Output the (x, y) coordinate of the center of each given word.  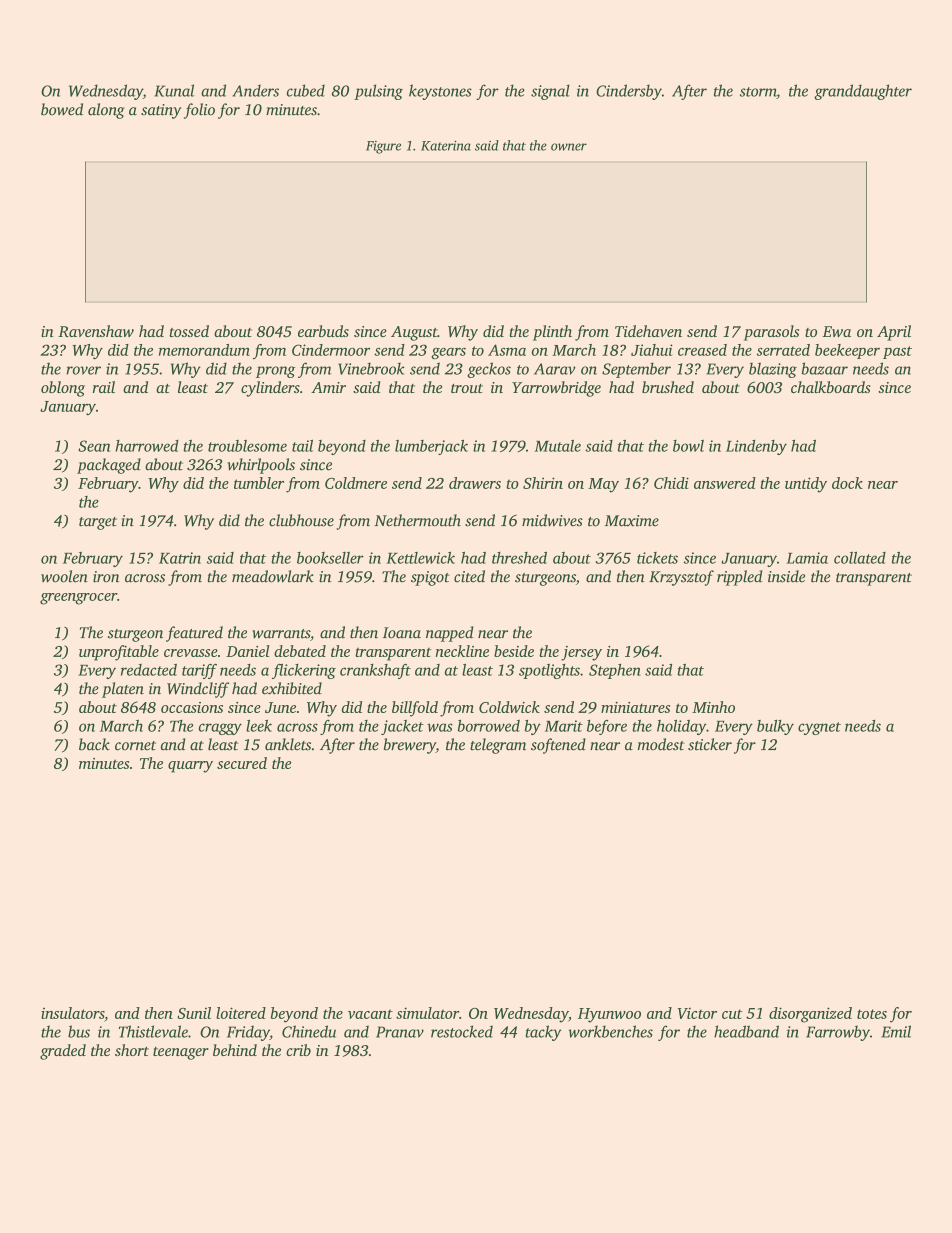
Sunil (194, 1013)
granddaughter (863, 92)
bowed (62, 109)
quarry (190, 767)
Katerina (446, 145)
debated (300, 651)
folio (199, 111)
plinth (552, 333)
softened (558, 746)
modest (661, 744)
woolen (64, 576)
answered (725, 483)
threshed (519, 558)
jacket (402, 727)
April (894, 333)
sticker (710, 744)
